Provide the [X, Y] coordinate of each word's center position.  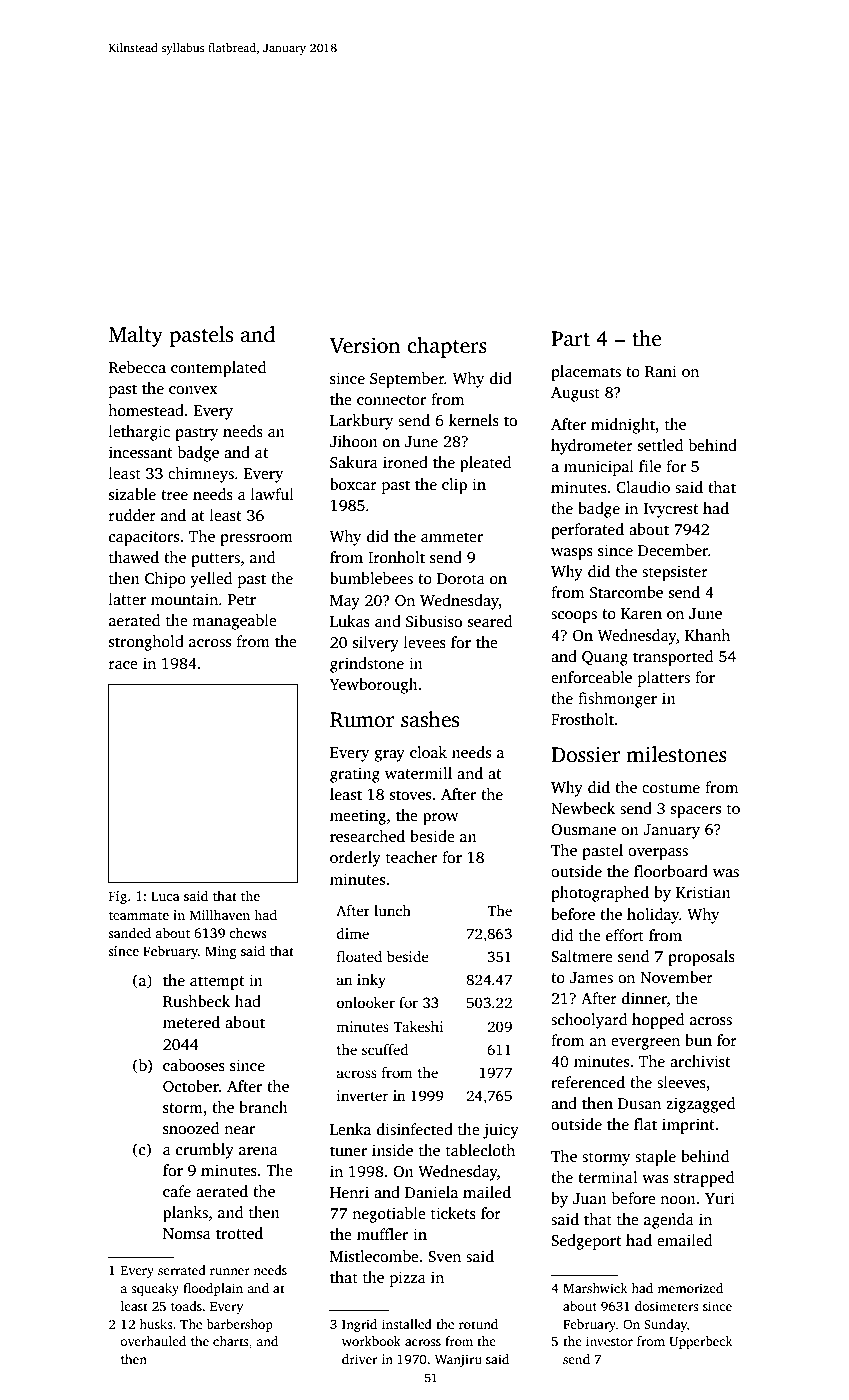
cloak [428, 752]
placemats [586, 373]
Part [570, 339]
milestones [676, 754]
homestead [146, 410]
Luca [165, 896]
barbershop [239, 1325]
